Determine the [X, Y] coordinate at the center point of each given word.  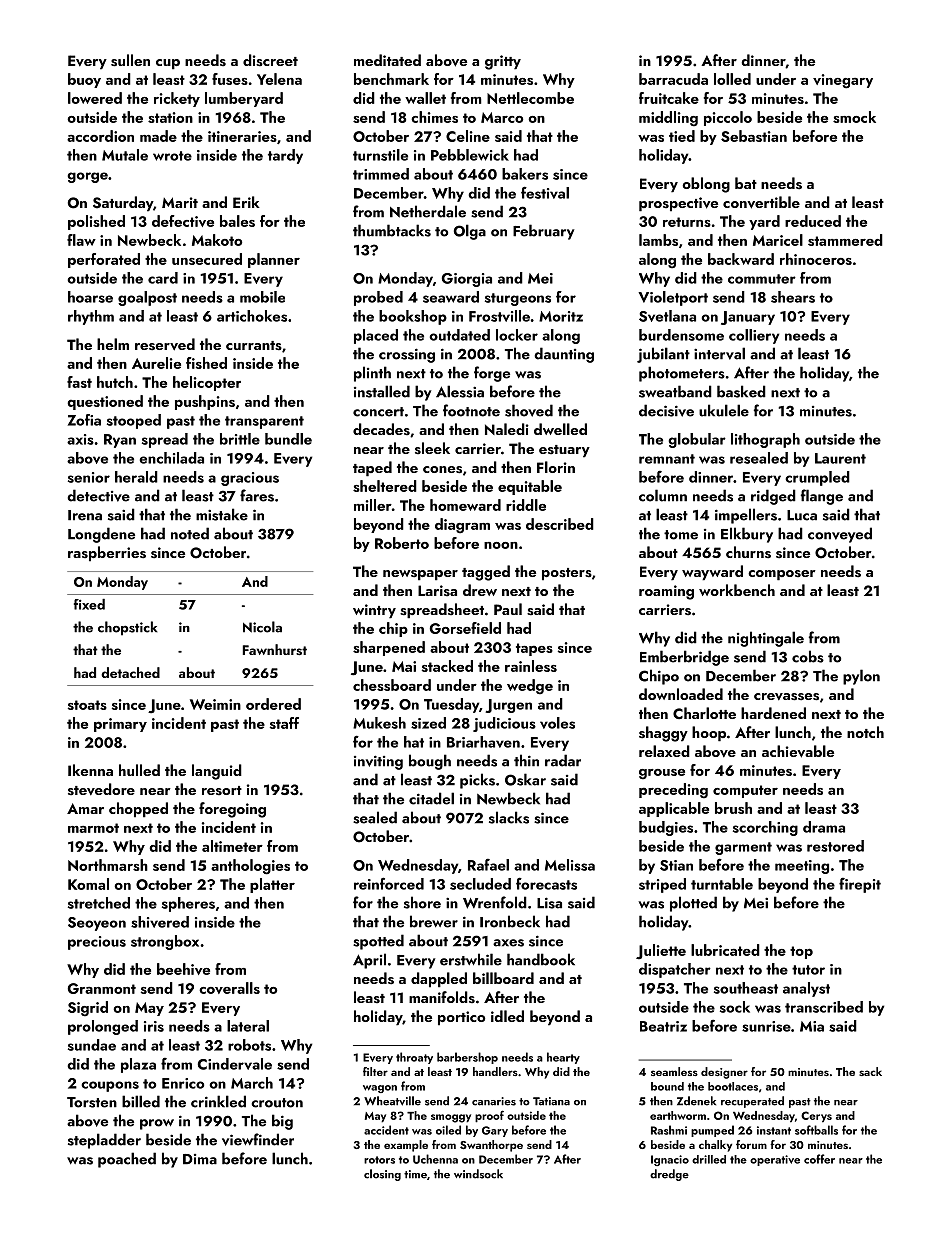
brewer [434, 921]
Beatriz [663, 1026]
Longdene [101, 535]
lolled [732, 79]
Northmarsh [108, 865]
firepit [860, 885]
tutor [808, 970]
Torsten [92, 1102]
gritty [503, 62]
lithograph [765, 440]
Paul [508, 609]
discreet [270, 60]
